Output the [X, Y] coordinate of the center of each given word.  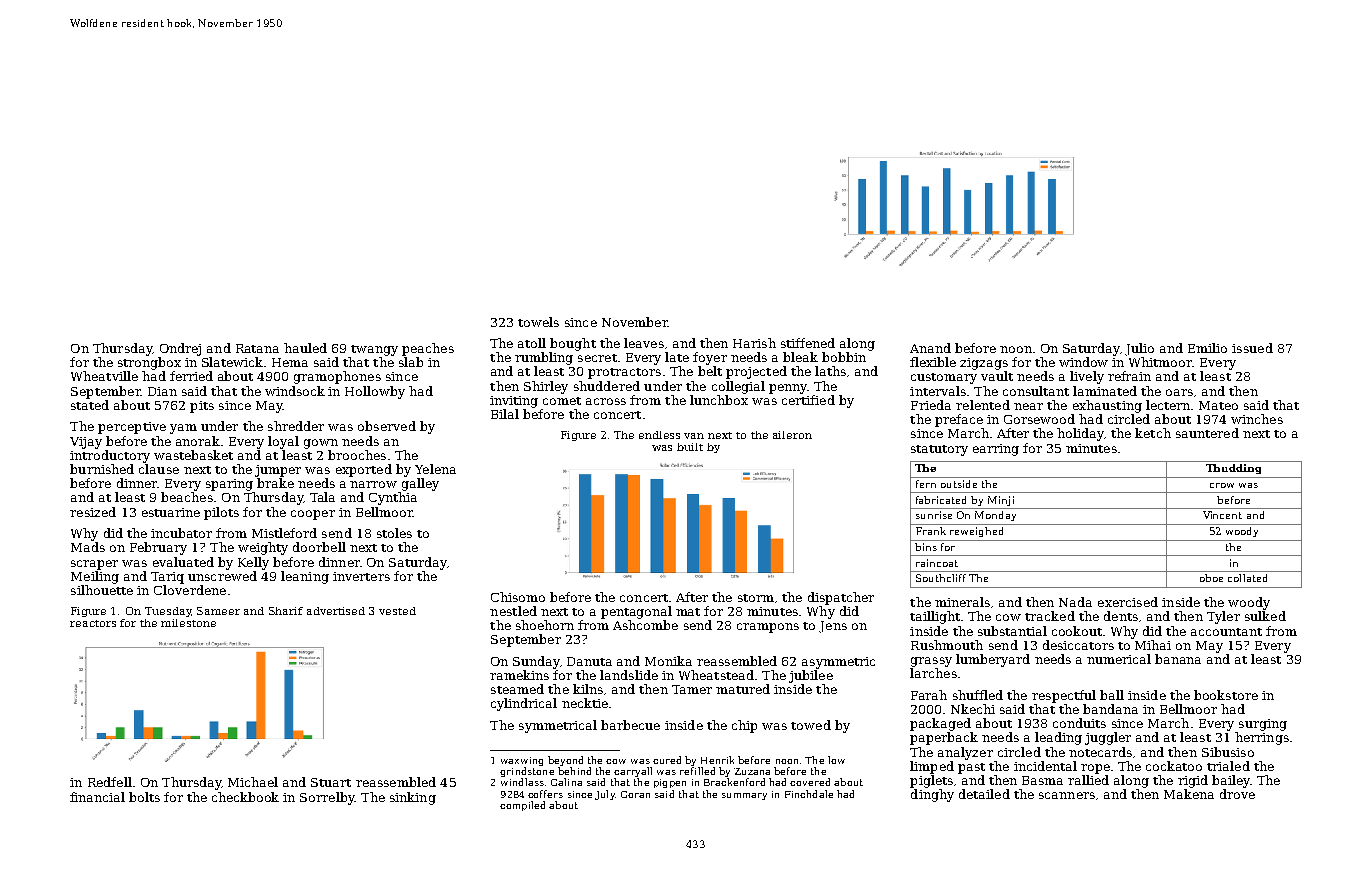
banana [1178, 659]
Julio [1139, 349]
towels [538, 322]
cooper [313, 515]
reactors [93, 623]
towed [811, 725]
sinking [413, 798]
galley [420, 484]
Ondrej [180, 349]
